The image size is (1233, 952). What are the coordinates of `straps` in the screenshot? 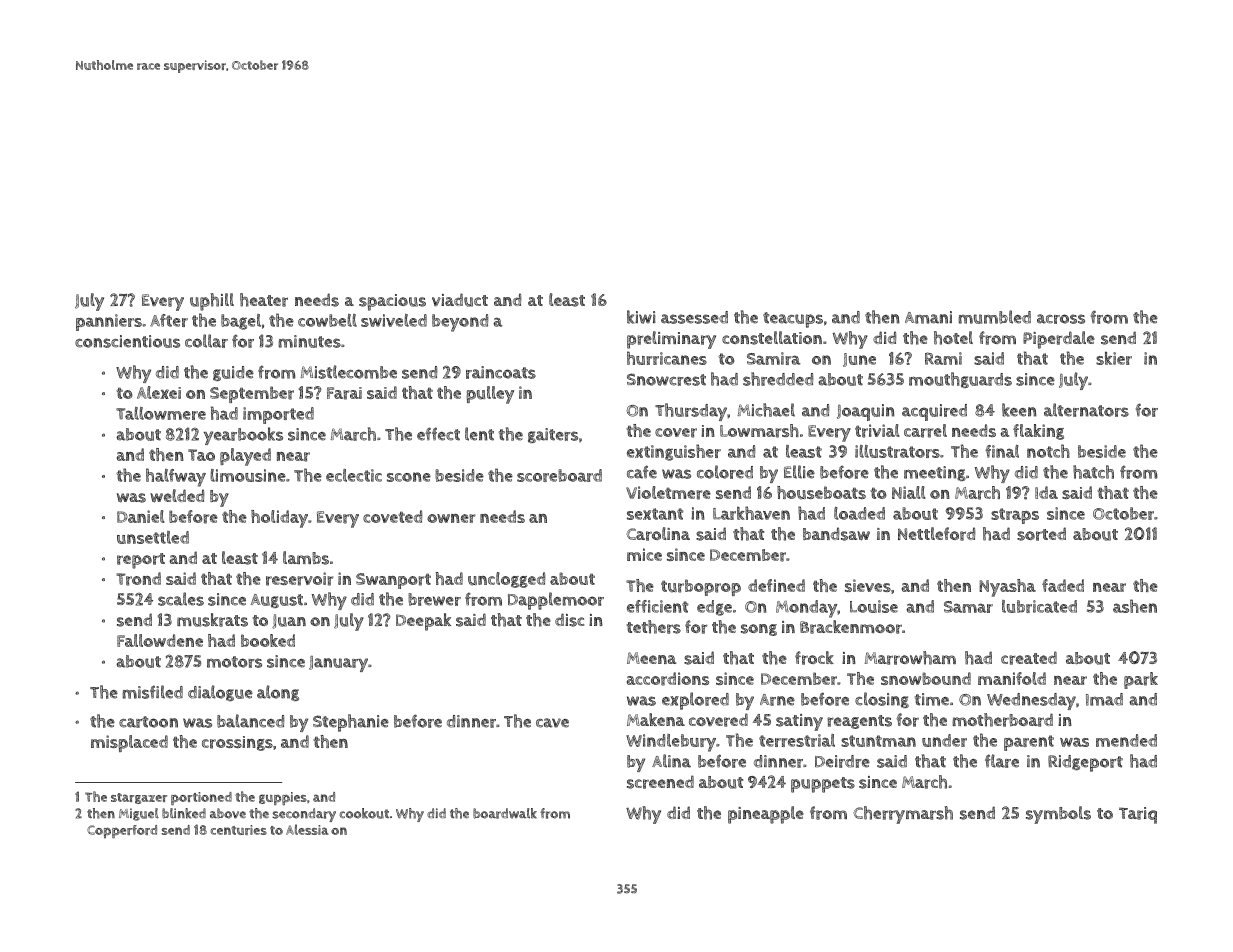 It's located at (1015, 516).
